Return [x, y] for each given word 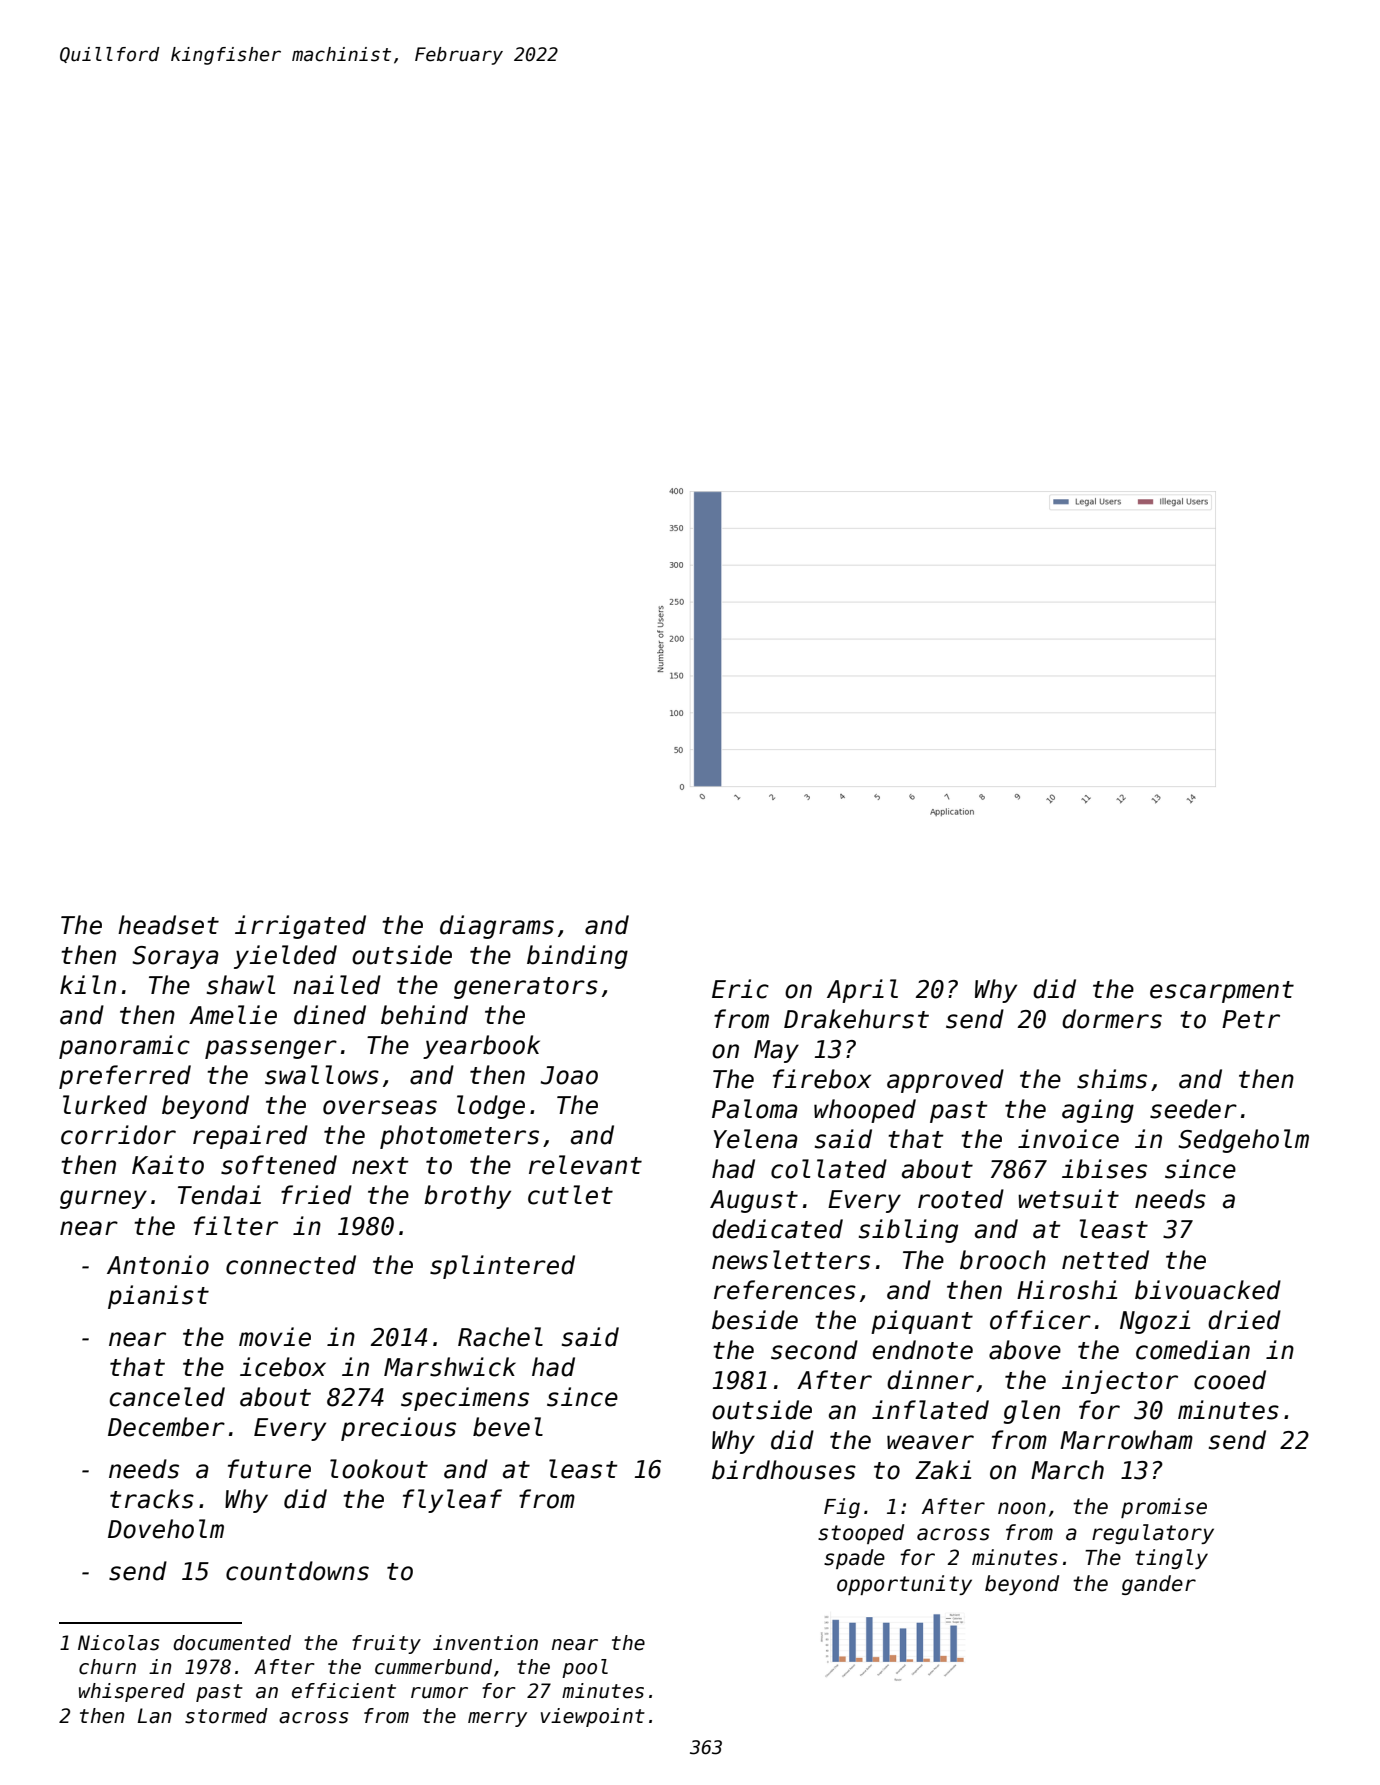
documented [232, 1643]
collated [829, 1169]
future [269, 1469]
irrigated [300, 927]
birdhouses [784, 1470]
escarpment [1222, 992]
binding [577, 957]
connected [291, 1265]
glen [1031, 1412]
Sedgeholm [1243, 1141]
